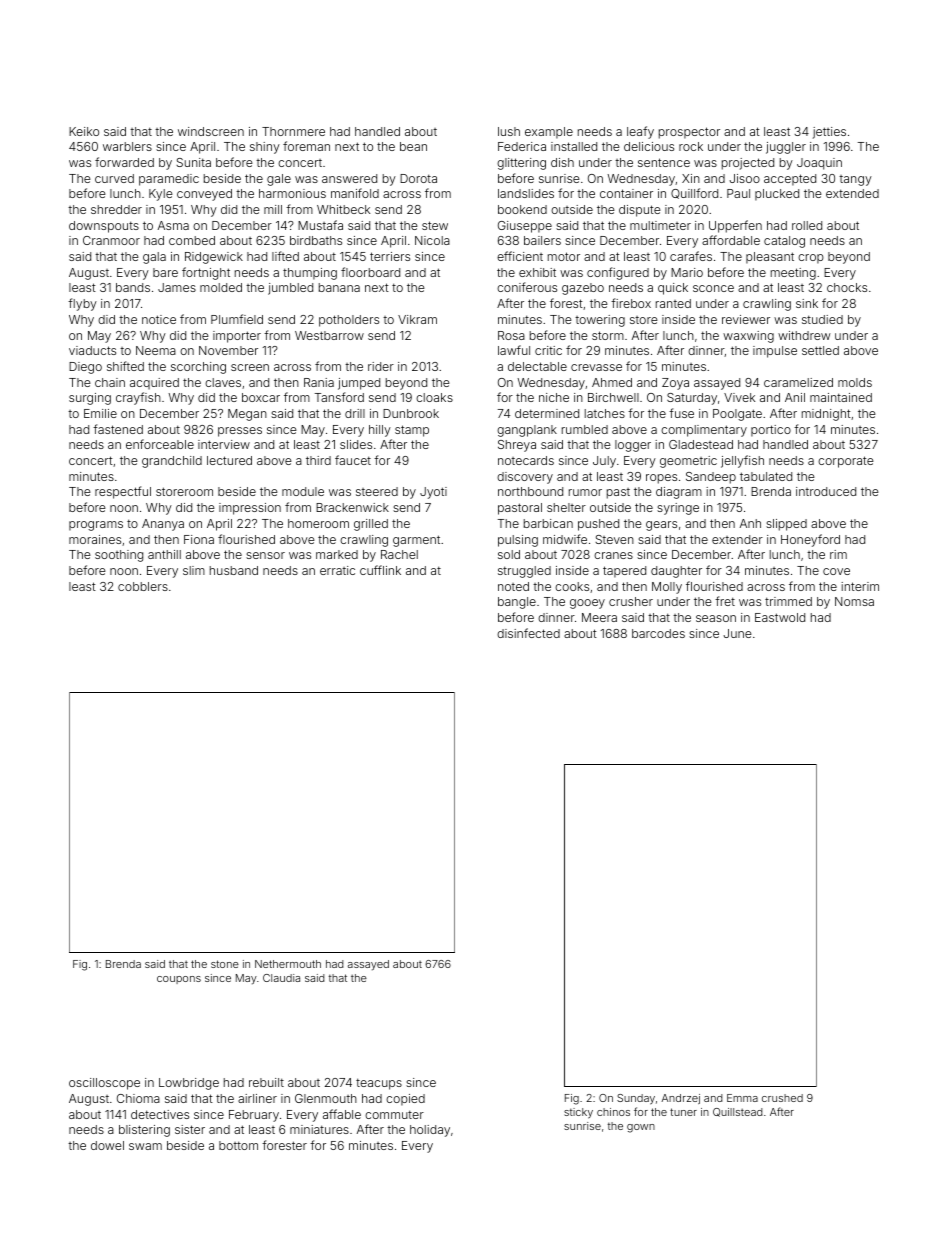 Image resolution: width=952 pixels, height=1233 pixels. Describe the element at coordinates (293, 131) in the screenshot. I see `Thornmere` at that location.
